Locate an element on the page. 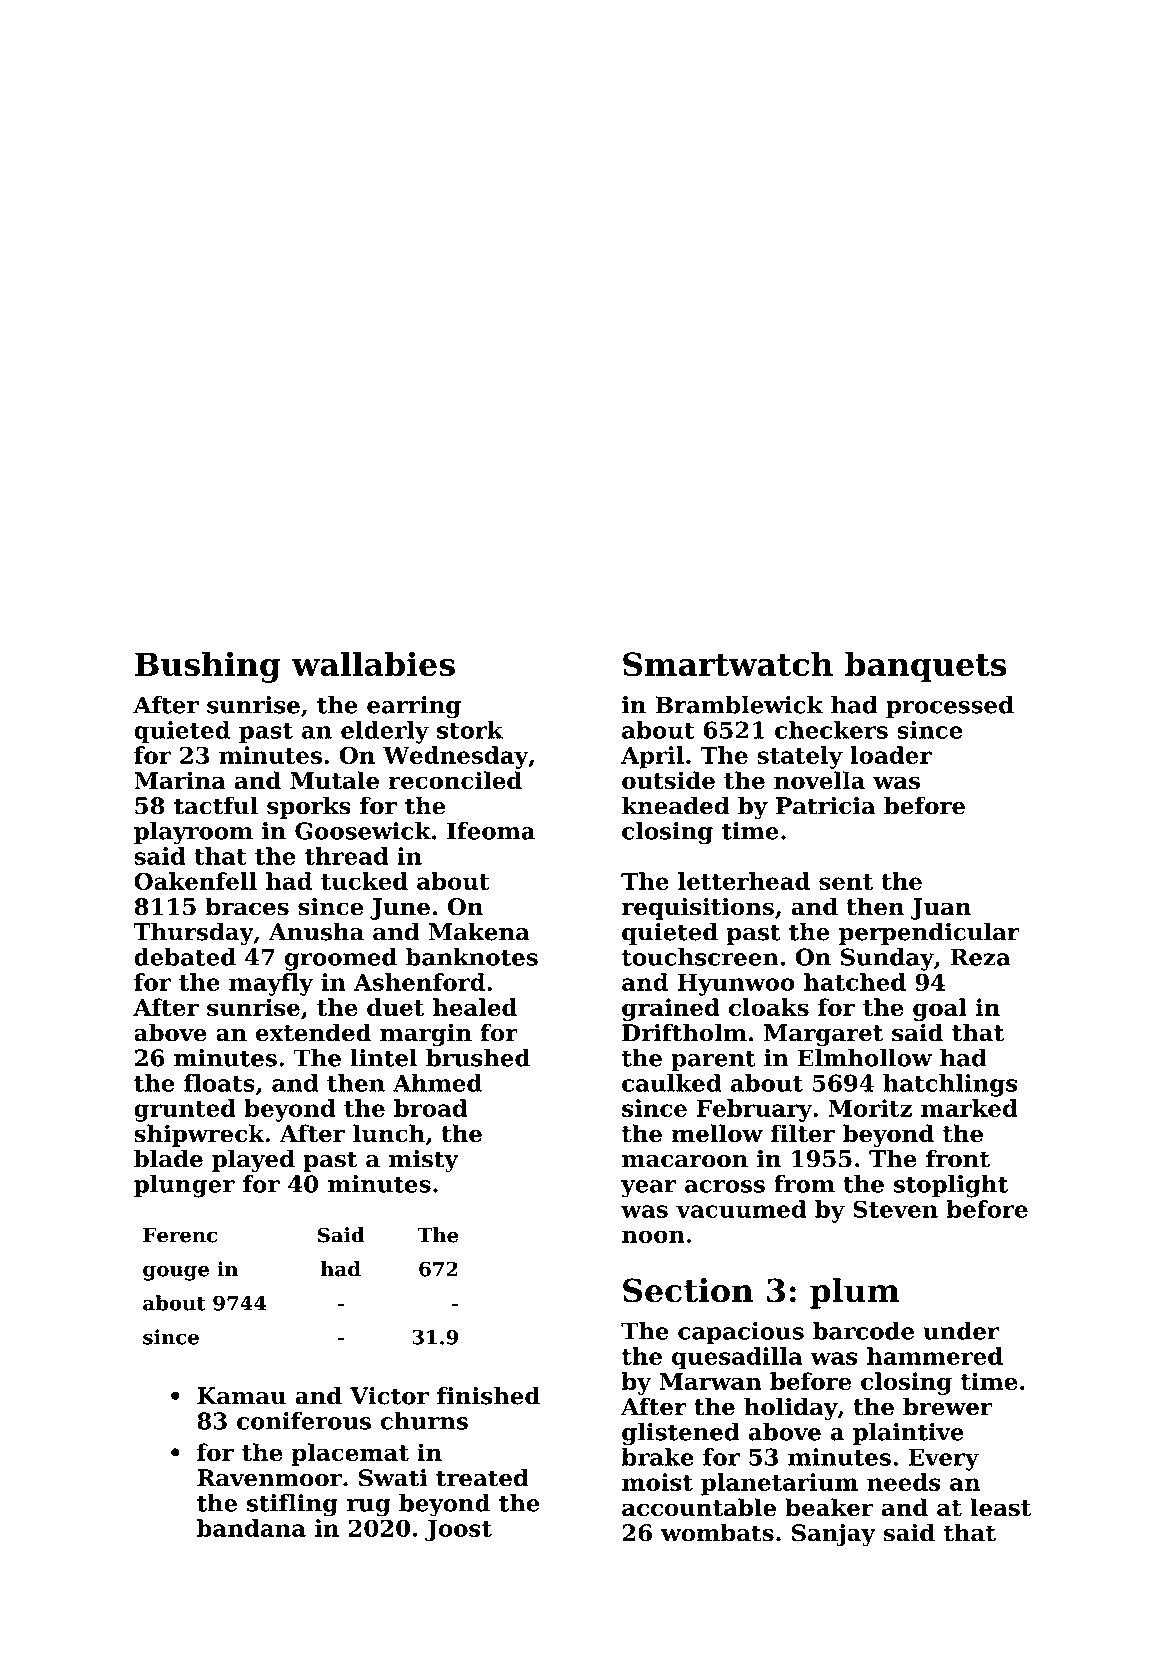 Image resolution: width=1165 pixels, height=1654 pixels. wallabies is located at coordinates (373, 663).
